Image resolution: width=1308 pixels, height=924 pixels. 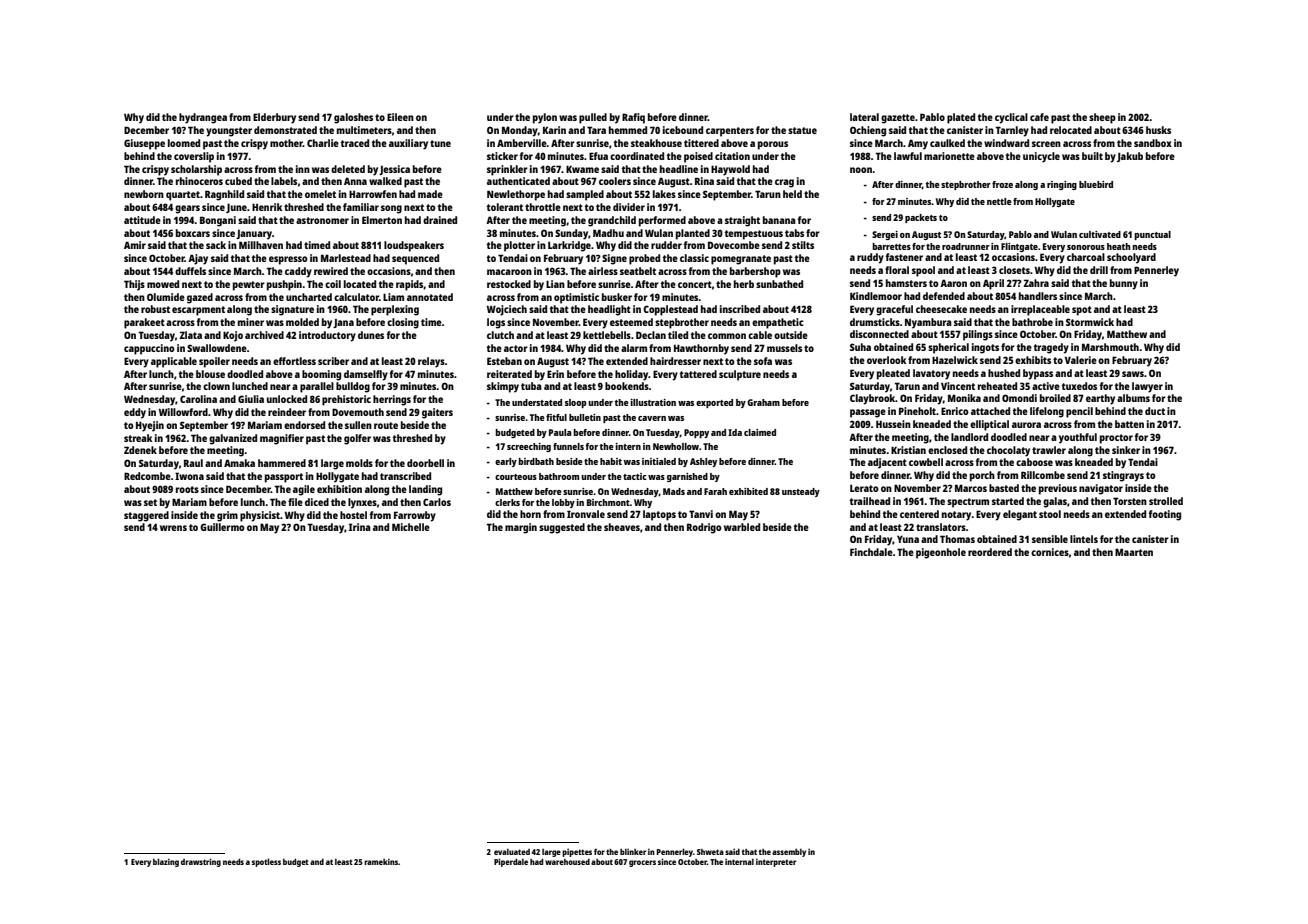 I want to click on froze, so click(x=1002, y=184).
